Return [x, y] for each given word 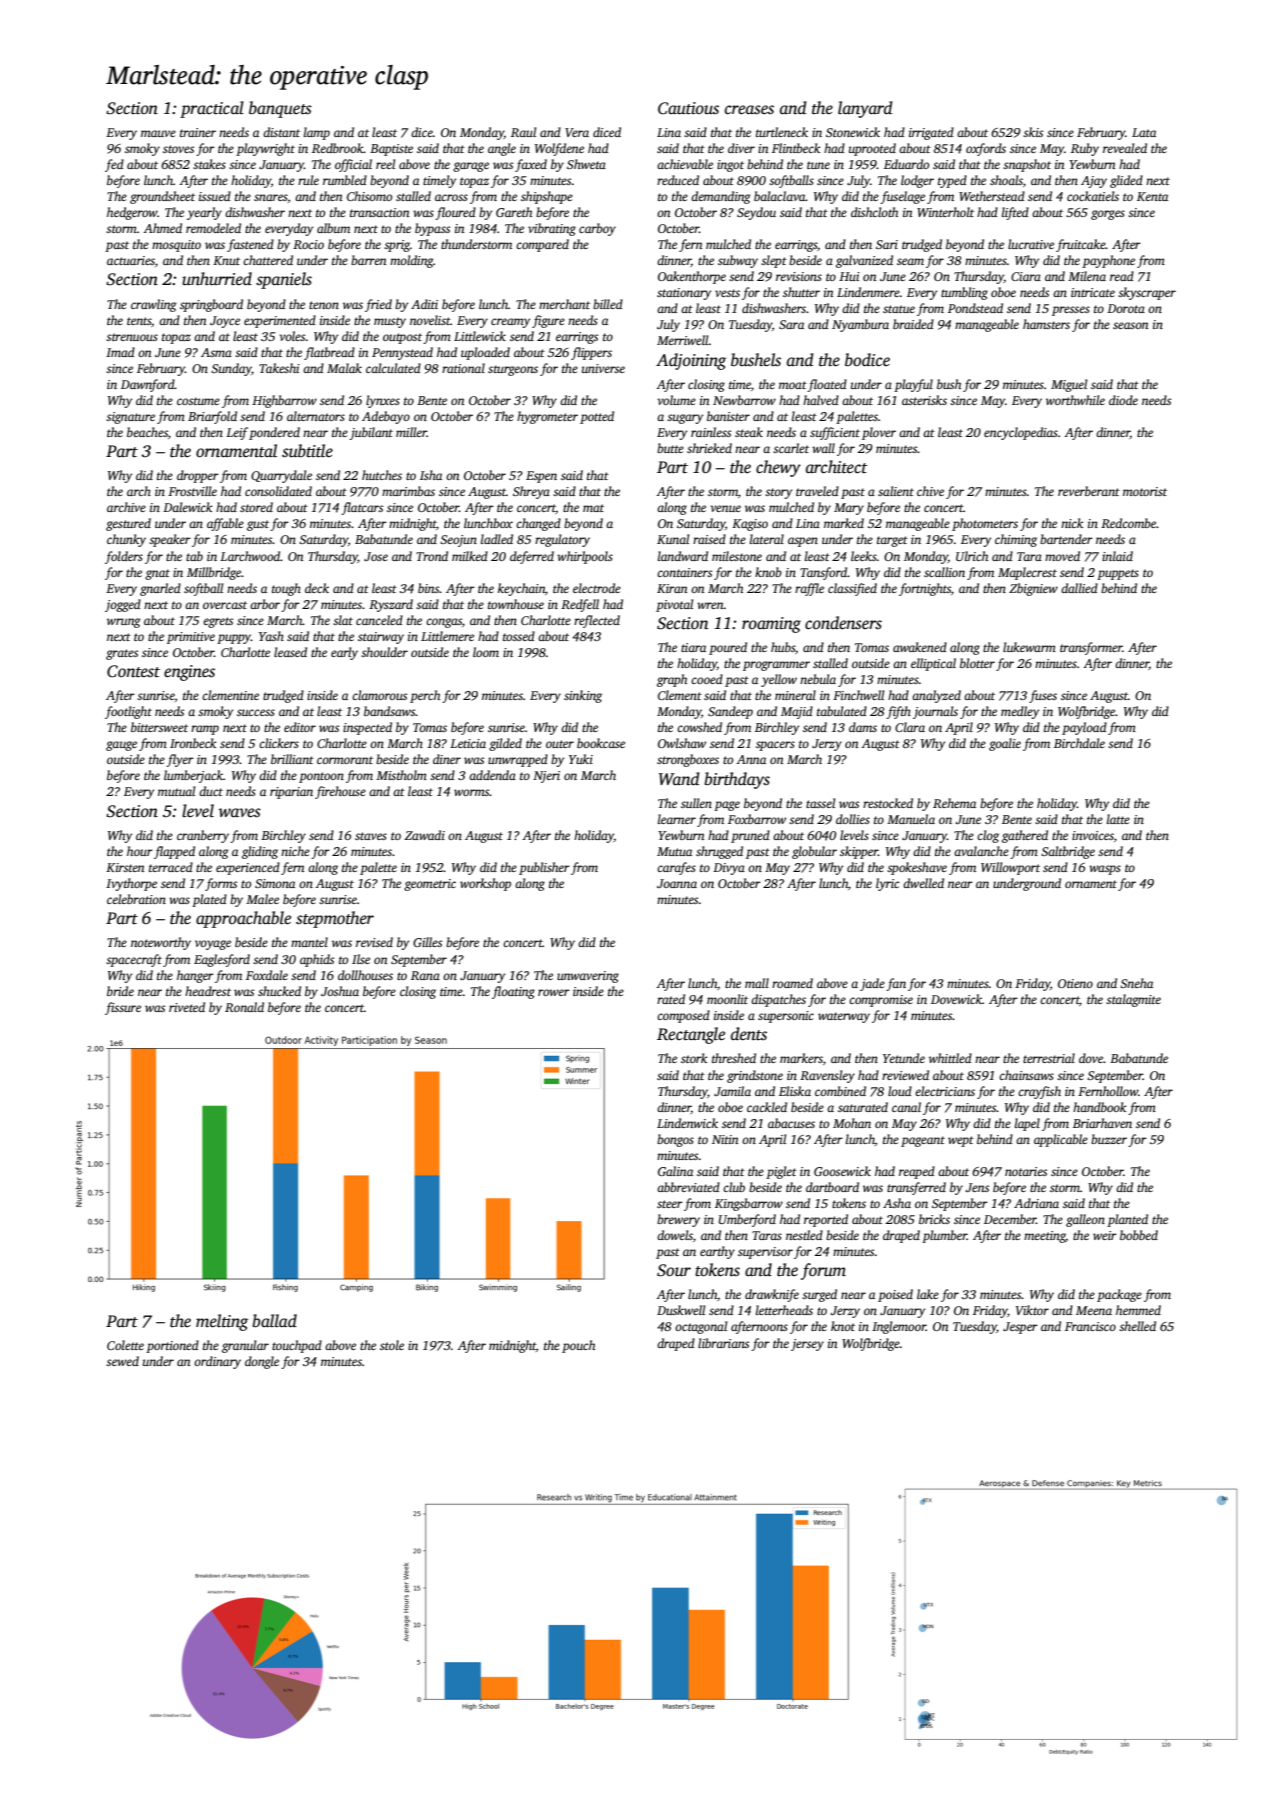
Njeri [546, 777]
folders [124, 557]
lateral [767, 539]
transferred [916, 1188]
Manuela [911, 819]
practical [212, 109]
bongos [675, 1140]
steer [670, 1204]
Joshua [340, 991]
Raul [523, 132]
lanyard [865, 109]
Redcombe [1129, 523]
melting [222, 1322]
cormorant [345, 760]
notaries [1026, 1171]
